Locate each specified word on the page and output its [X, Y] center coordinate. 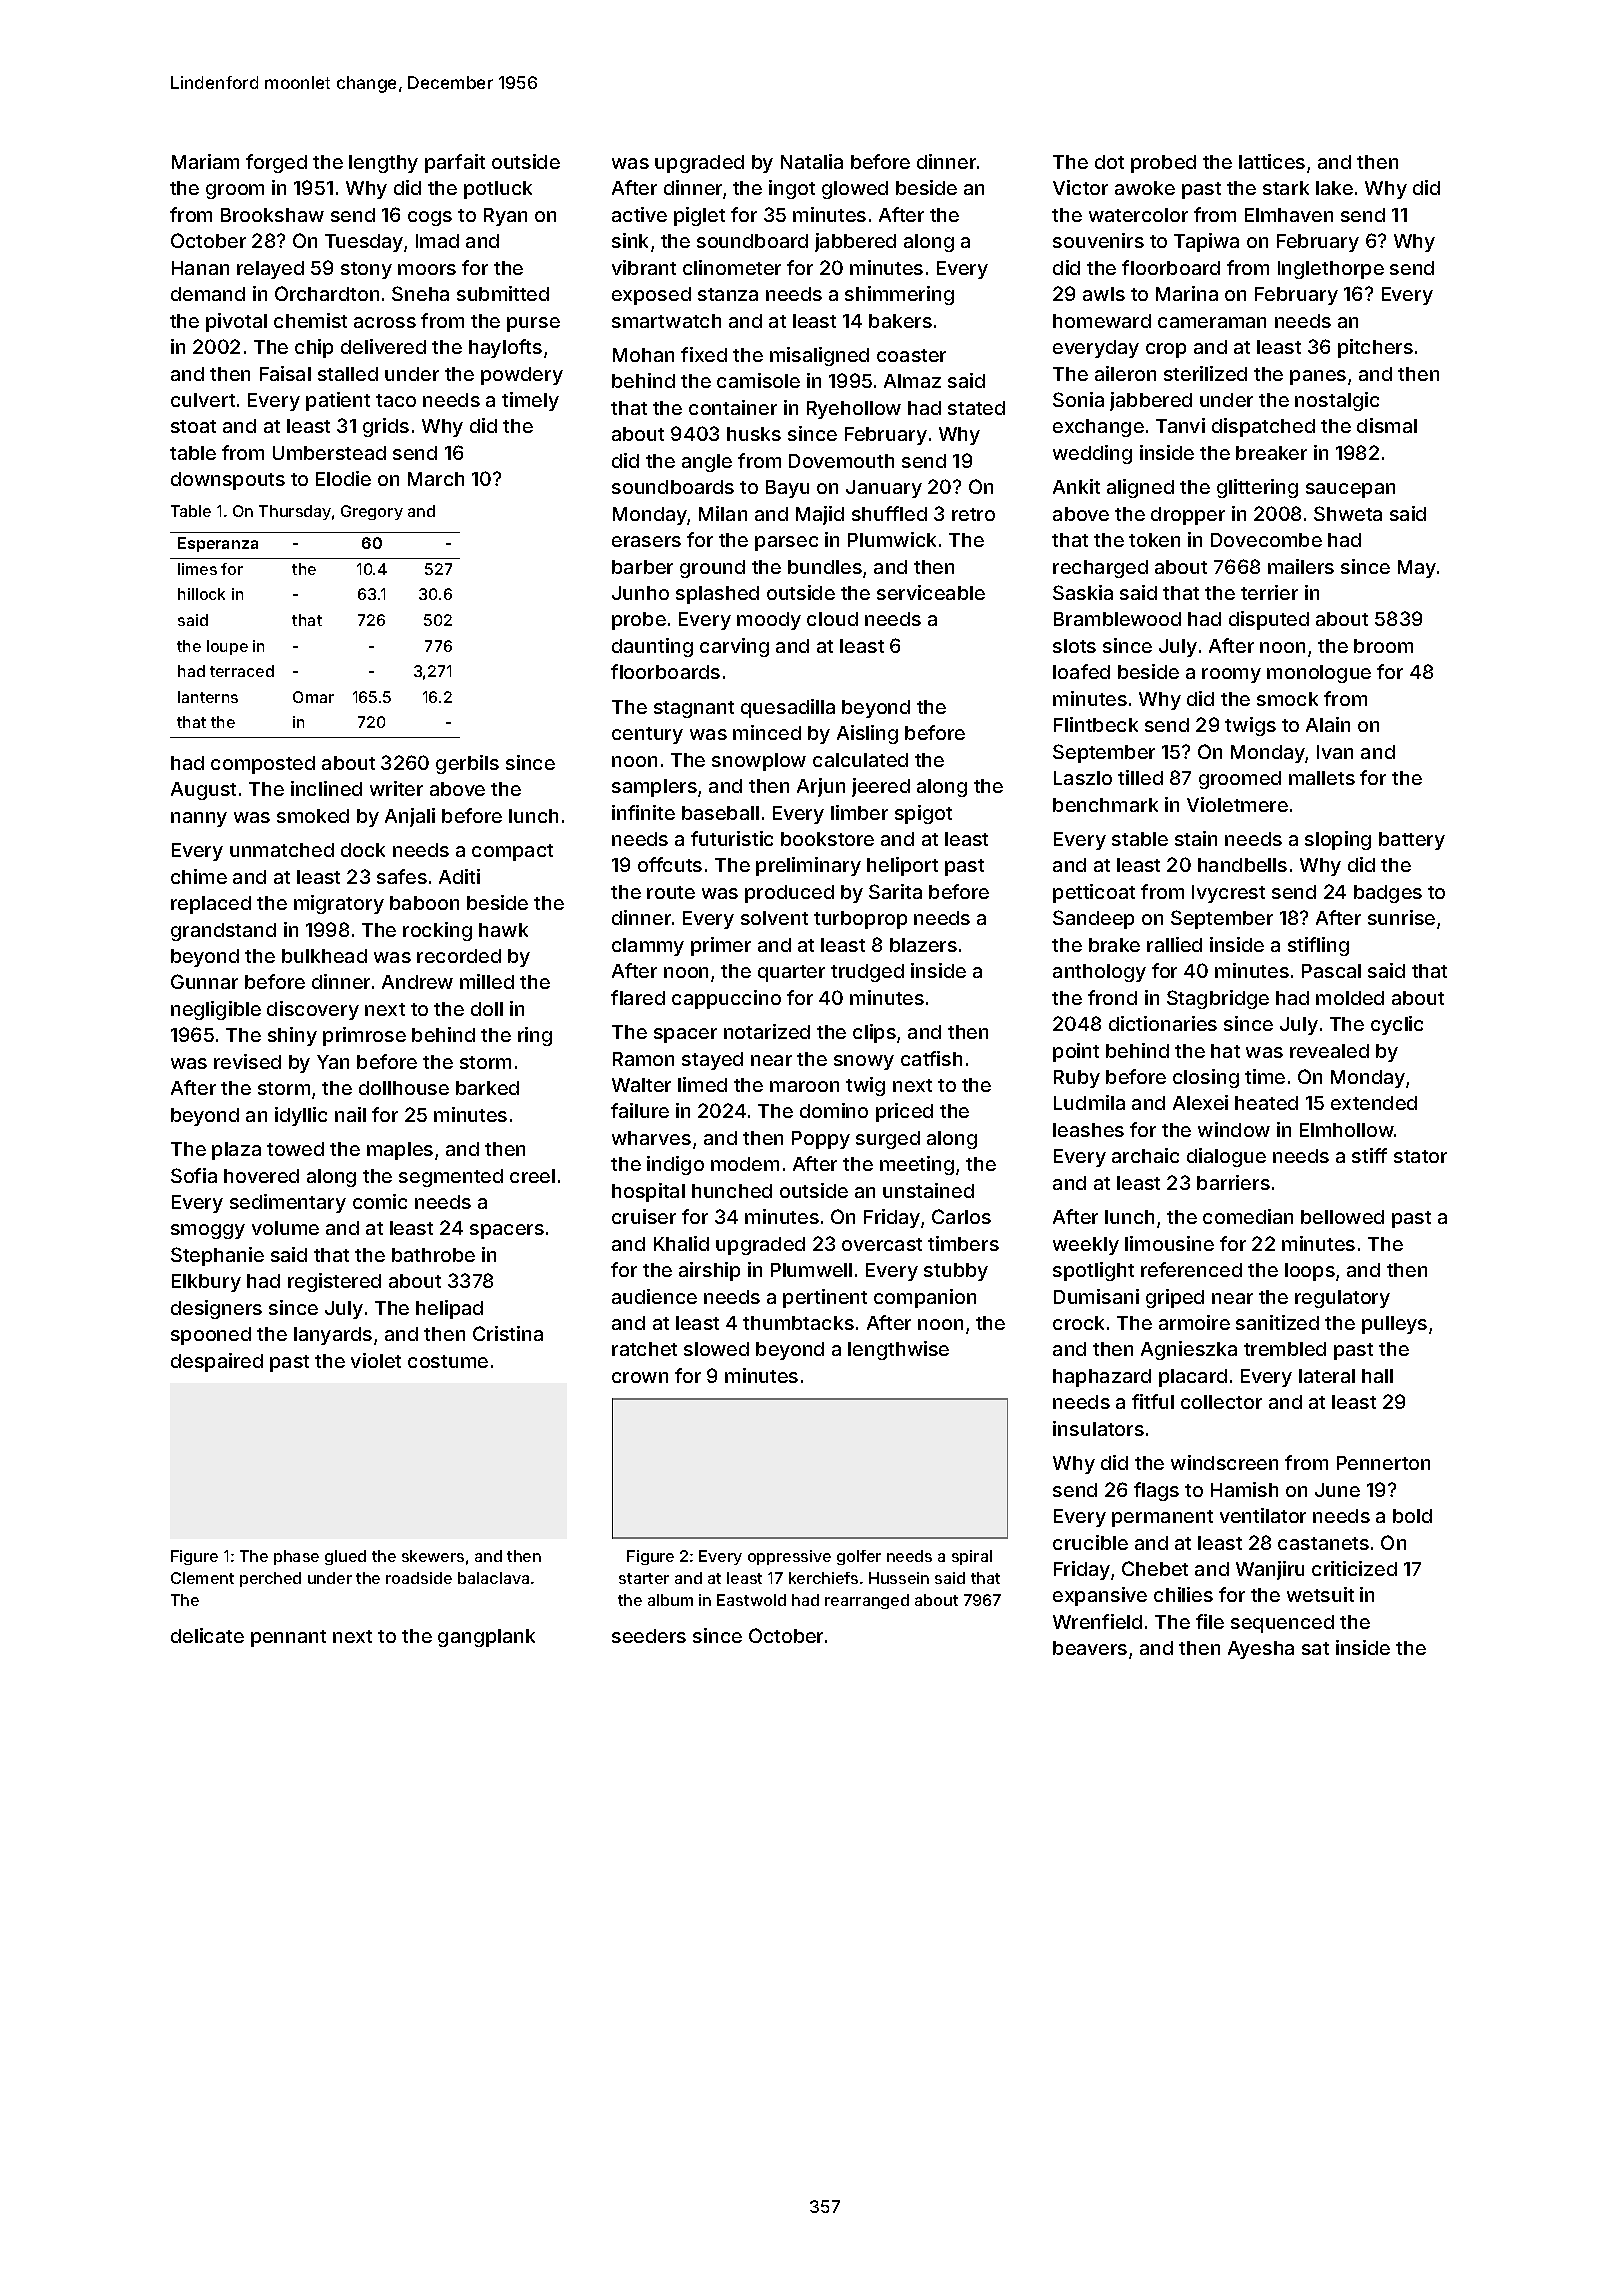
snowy [864, 1062]
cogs [430, 218]
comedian [1248, 1216]
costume [448, 1361]
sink [630, 240]
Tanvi [1180, 425]
